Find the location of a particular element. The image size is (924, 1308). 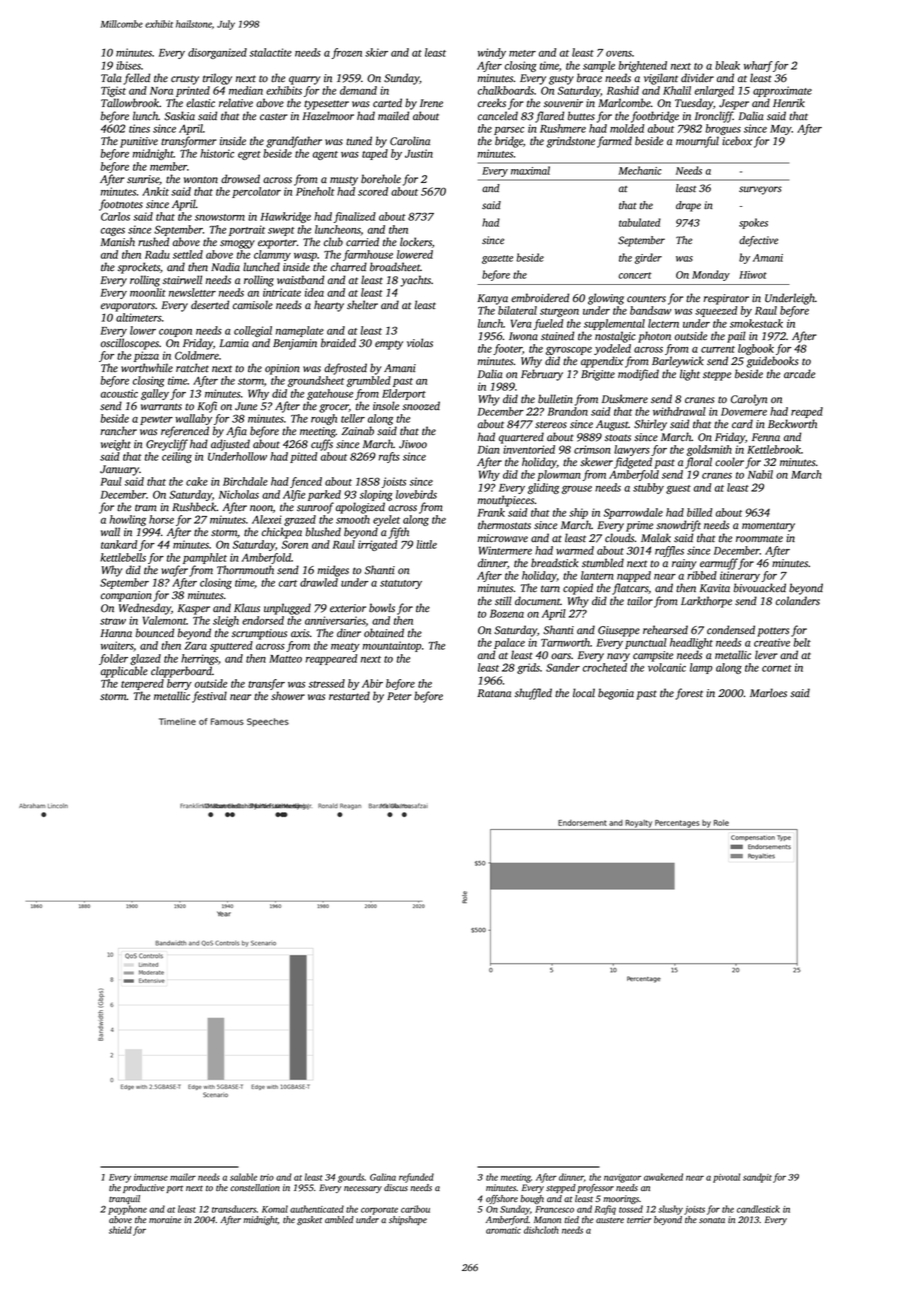

forest is located at coordinates (689, 694).
